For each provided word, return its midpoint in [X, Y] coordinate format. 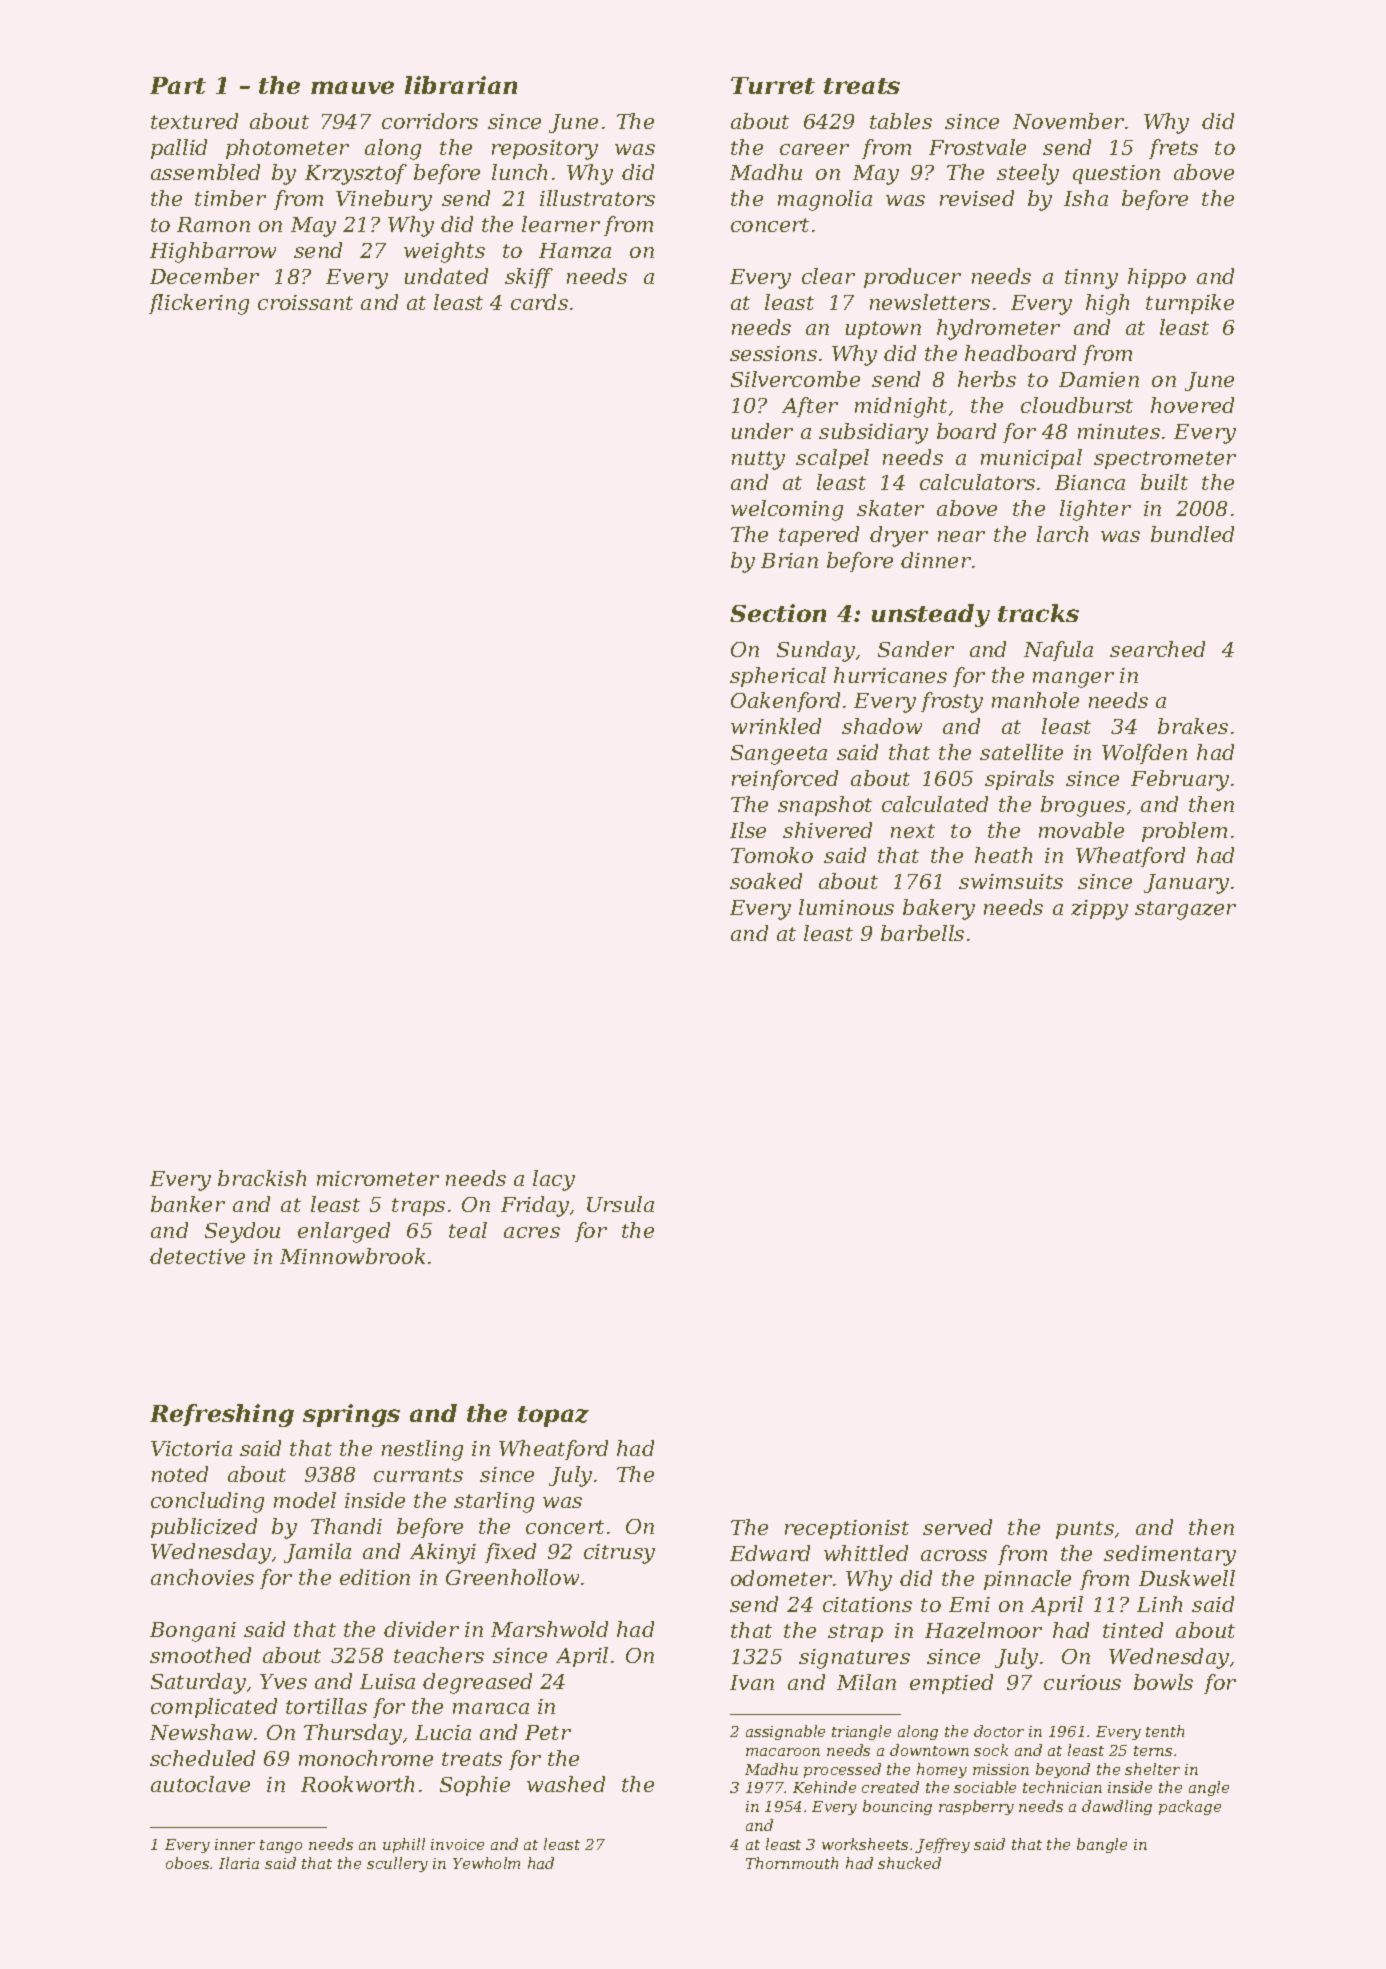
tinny [1091, 279]
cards [539, 302]
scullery [397, 1864]
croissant [305, 302]
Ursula [620, 1204]
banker [188, 1204]
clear [828, 276]
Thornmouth [792, 1863]
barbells [922, 933]
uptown [883, 330]
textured [194, 121]
